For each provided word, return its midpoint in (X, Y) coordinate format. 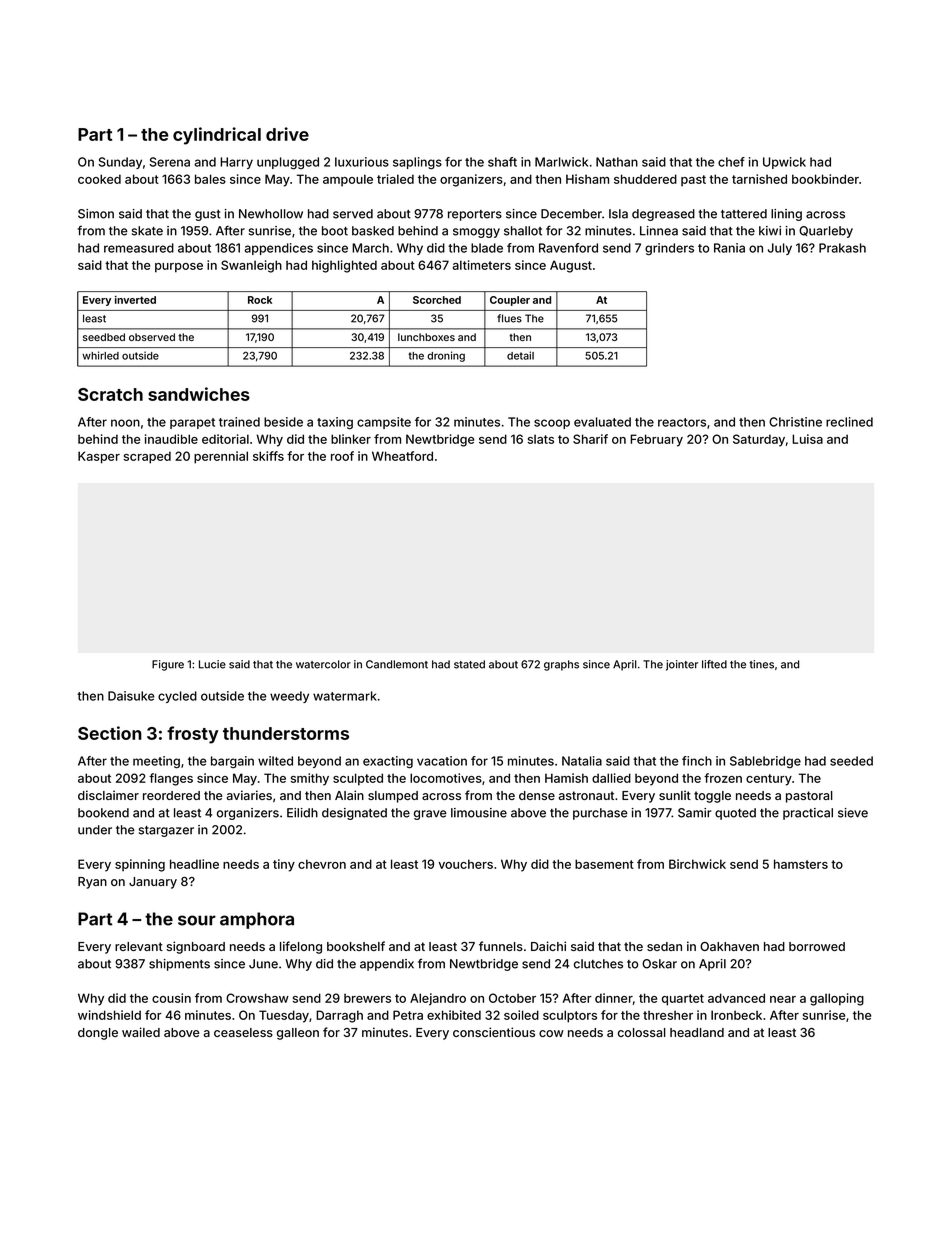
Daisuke (131, 696)
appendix (387, 965)
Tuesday (284, 1016)
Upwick (784, 163)
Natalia (582, 761)
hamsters (801, 864)
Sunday (120, 163)
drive (287, 134)
